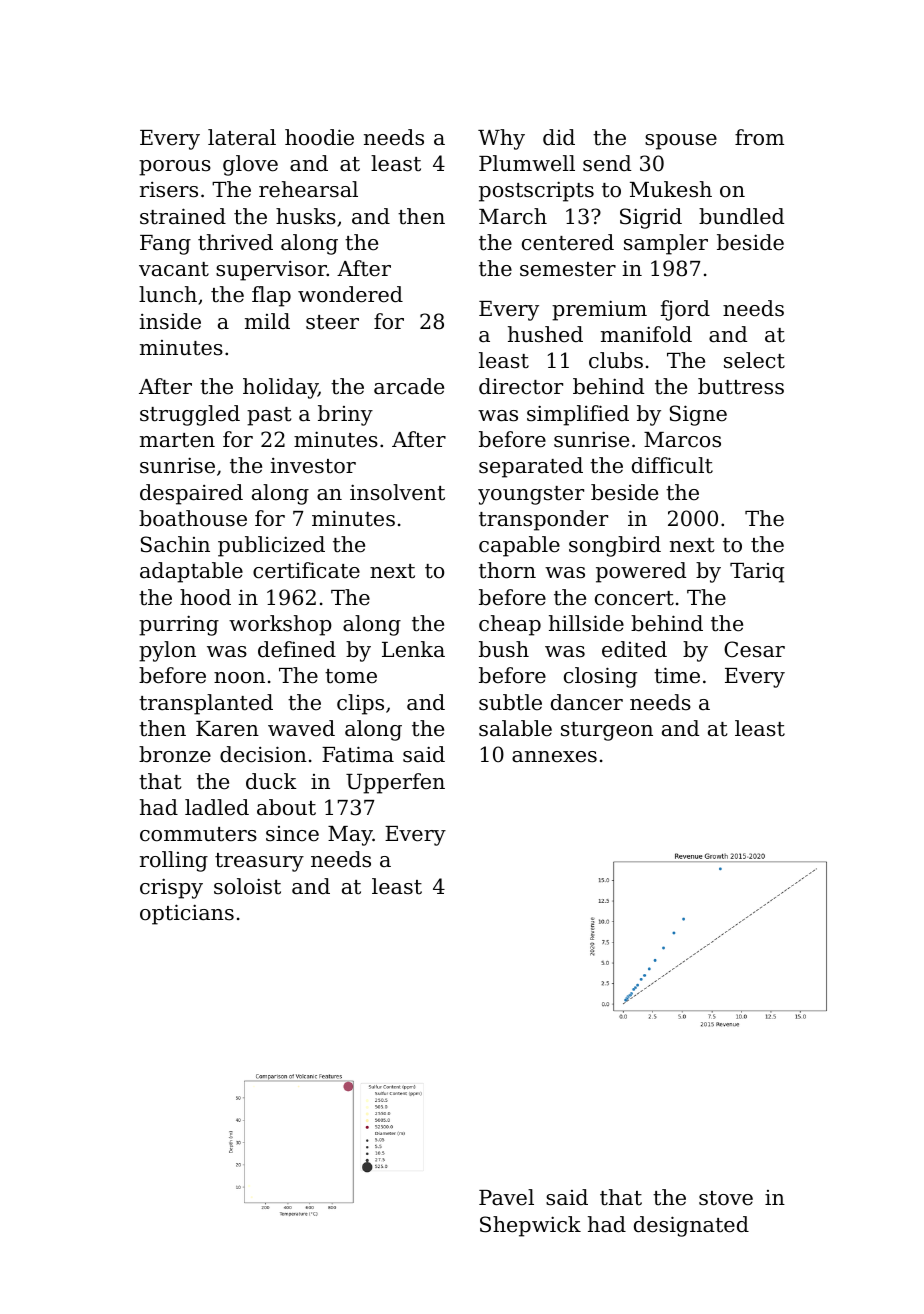 The width and height of the screenshot is (924, 1314). I want to click on pylon, so click(167, 651).
